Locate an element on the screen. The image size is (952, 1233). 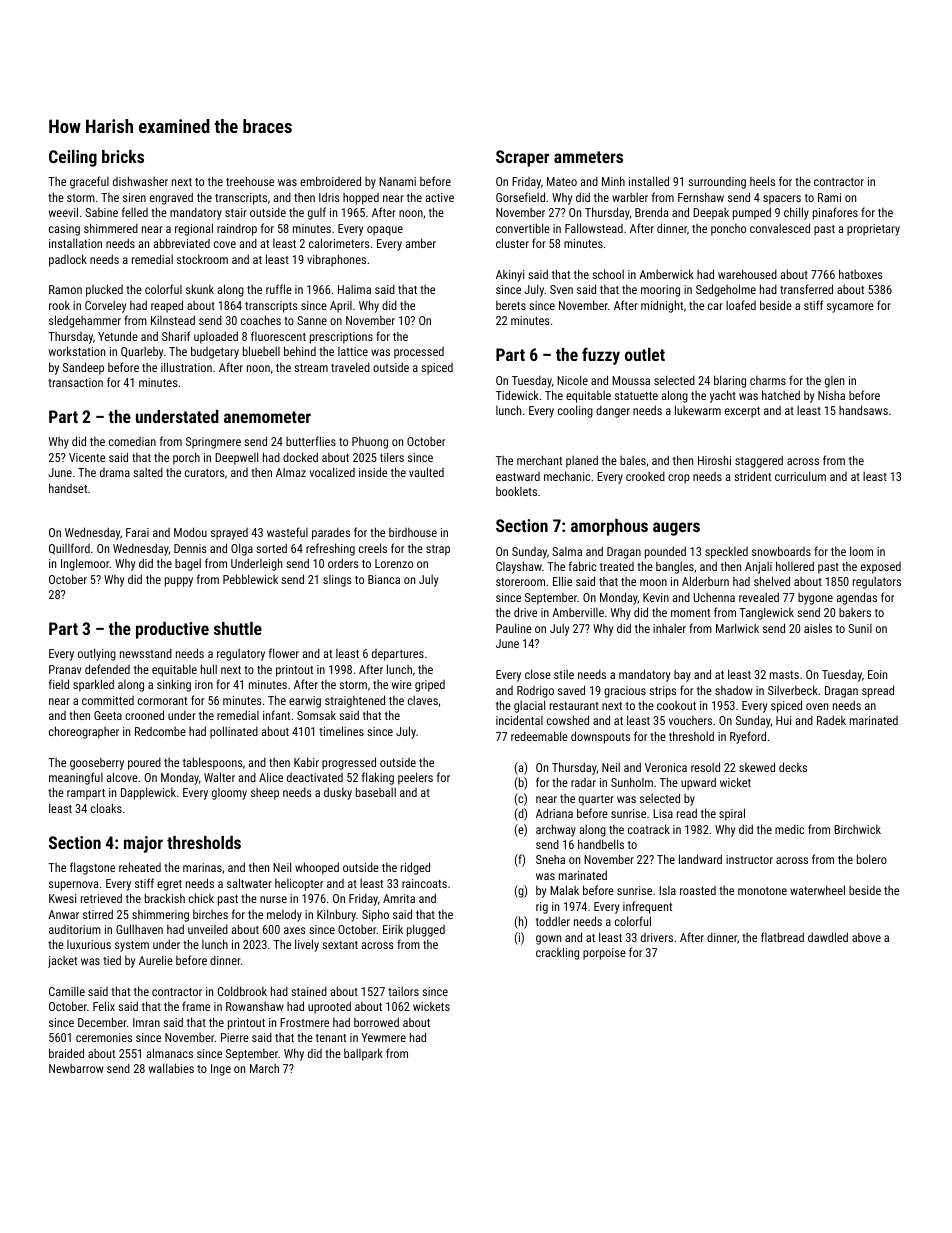
Salma is located at coordinates (567, 551).
